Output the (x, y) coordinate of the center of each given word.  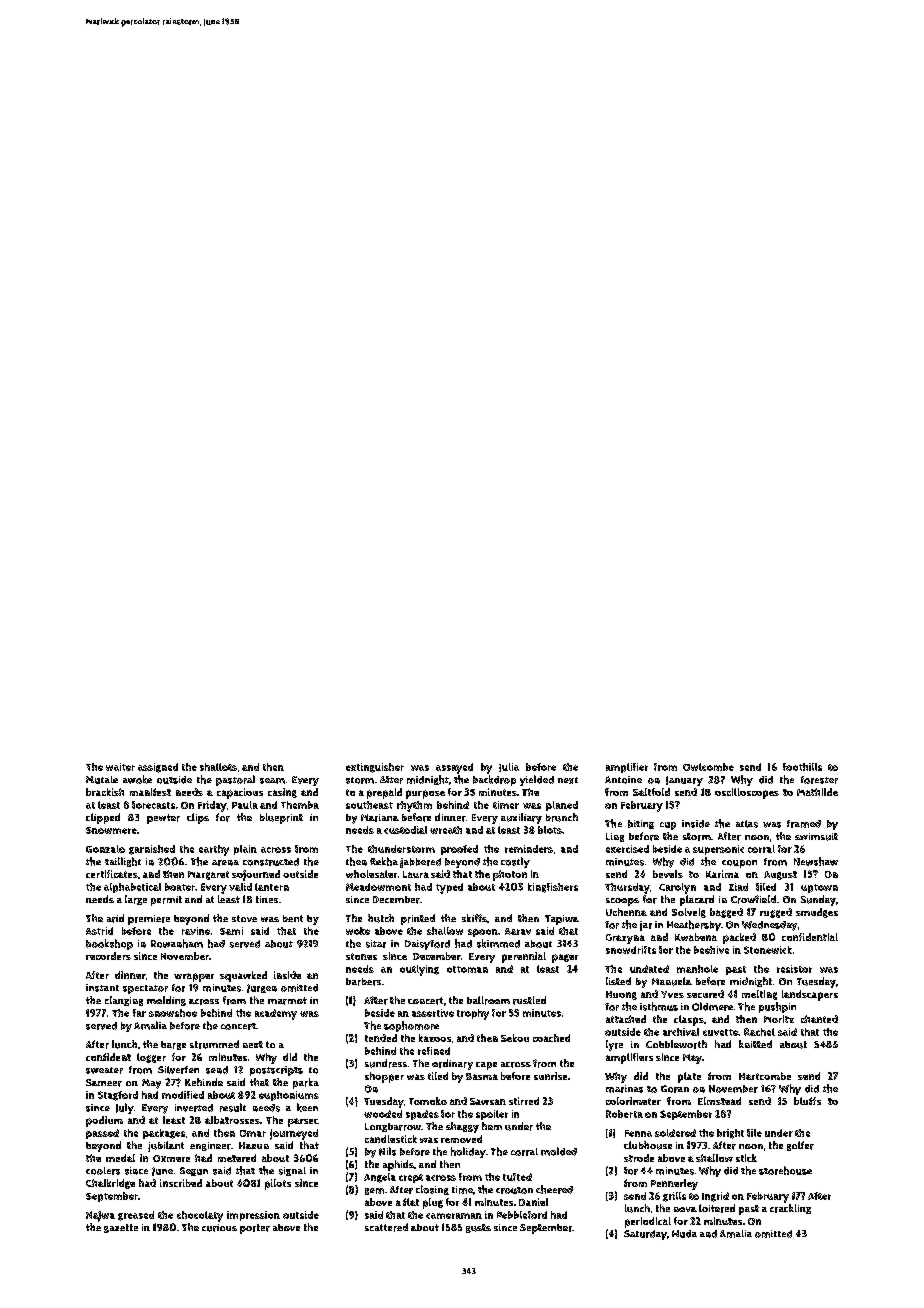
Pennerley (674, 1184)
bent (293, 918)
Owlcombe (708, 767)
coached (551, 1038)
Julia (509, 767)
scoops (622, 902)
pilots (278, 1184)
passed (102, 1134)
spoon (483, 933)
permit (166, 901)
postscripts (276, 1071)
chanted (819, 1019)
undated (649, 969)
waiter (120, 767)
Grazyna (625, 939)
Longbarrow (393, 1127)
